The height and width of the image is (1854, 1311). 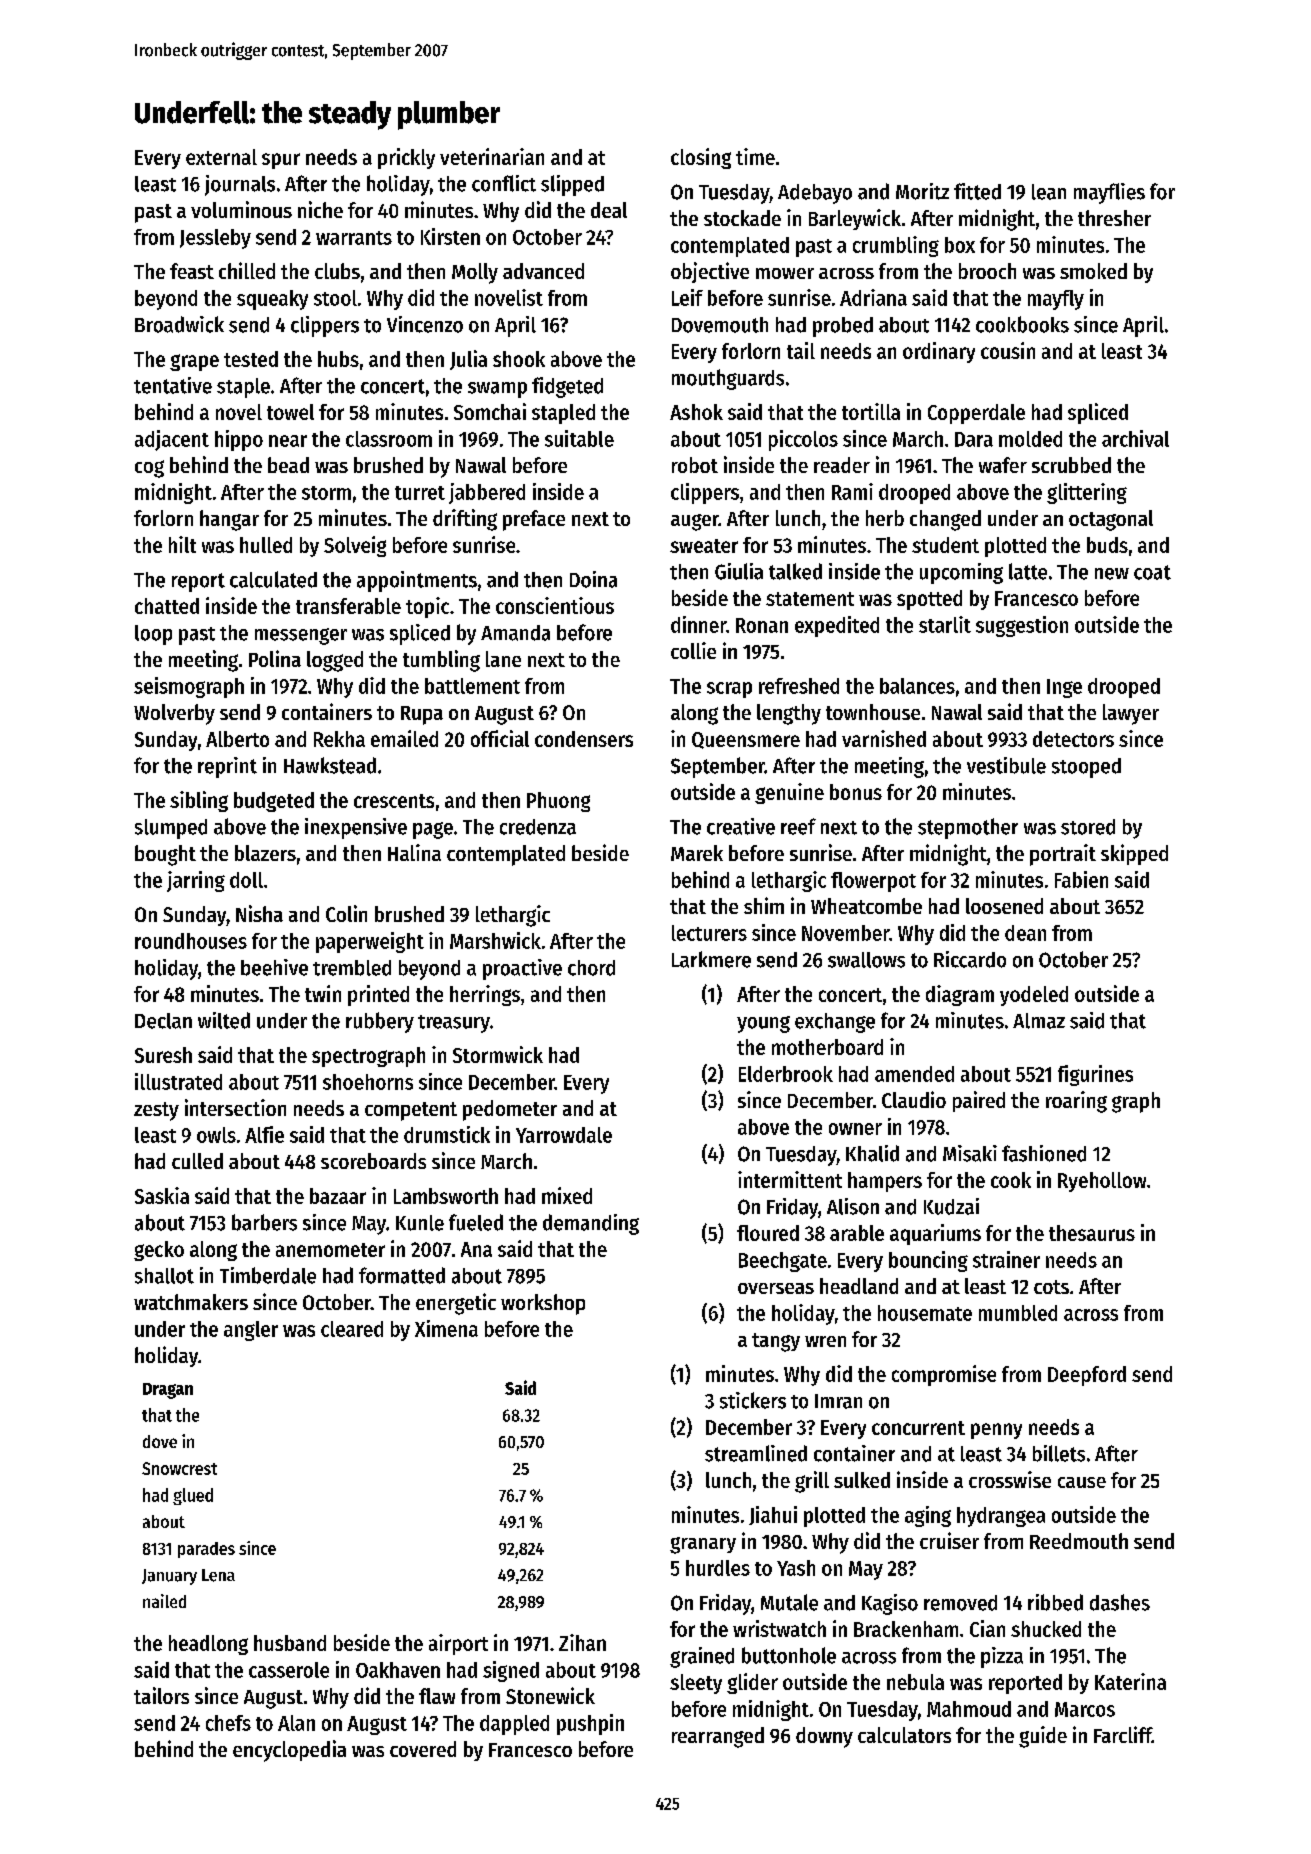 I want to click on Elderbrook, so click(x=786, y=1074).
